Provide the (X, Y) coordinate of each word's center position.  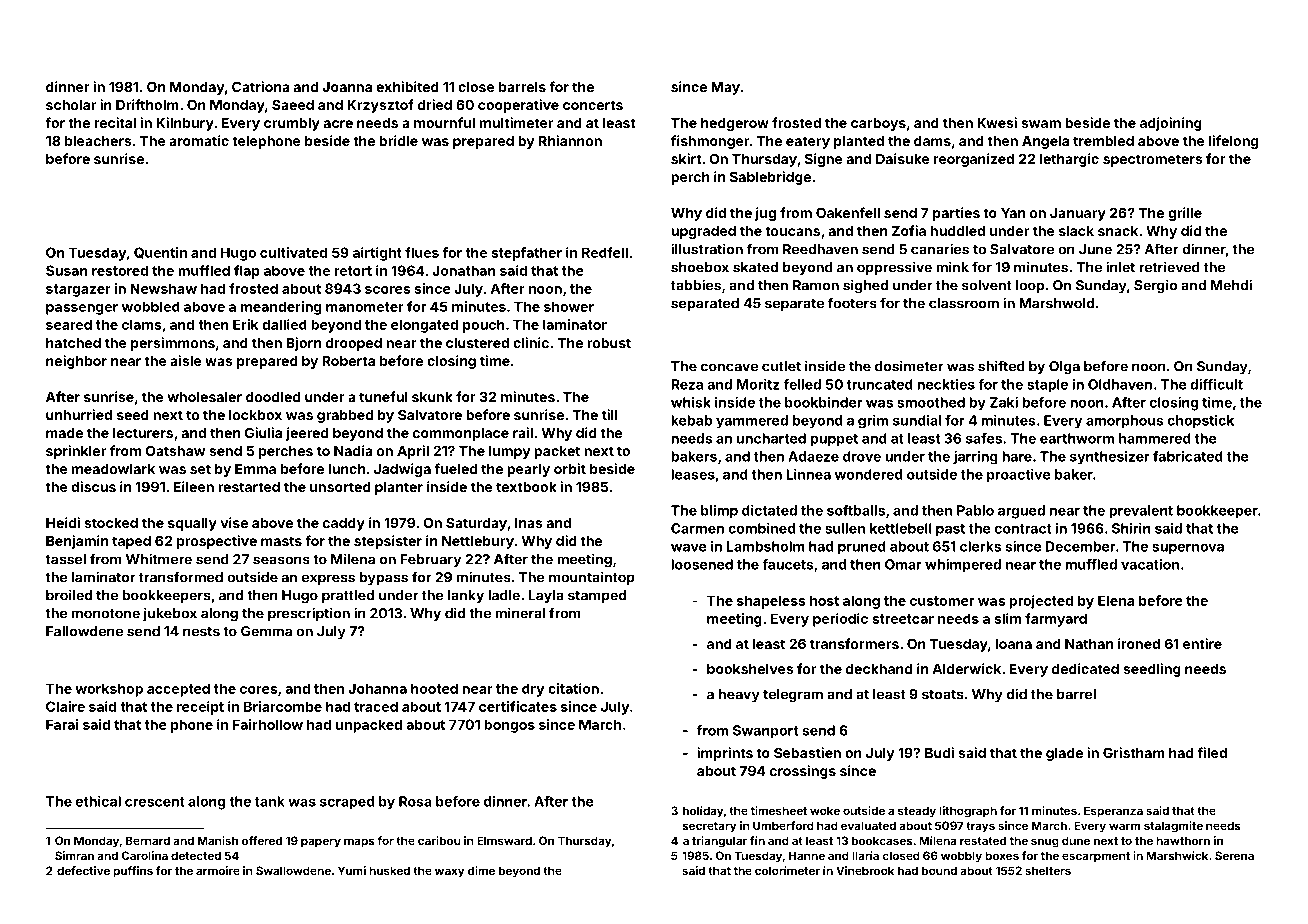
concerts (593, 105)
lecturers (143, 433)
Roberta (348, 361)
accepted (178, 690)
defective (83, 870)
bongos (509, 726)
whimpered (963, 566)
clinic (531, 342)
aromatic (199, 140)
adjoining (1171, 124)
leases (693, 474)
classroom (964, 303)
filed (1212, 752)
